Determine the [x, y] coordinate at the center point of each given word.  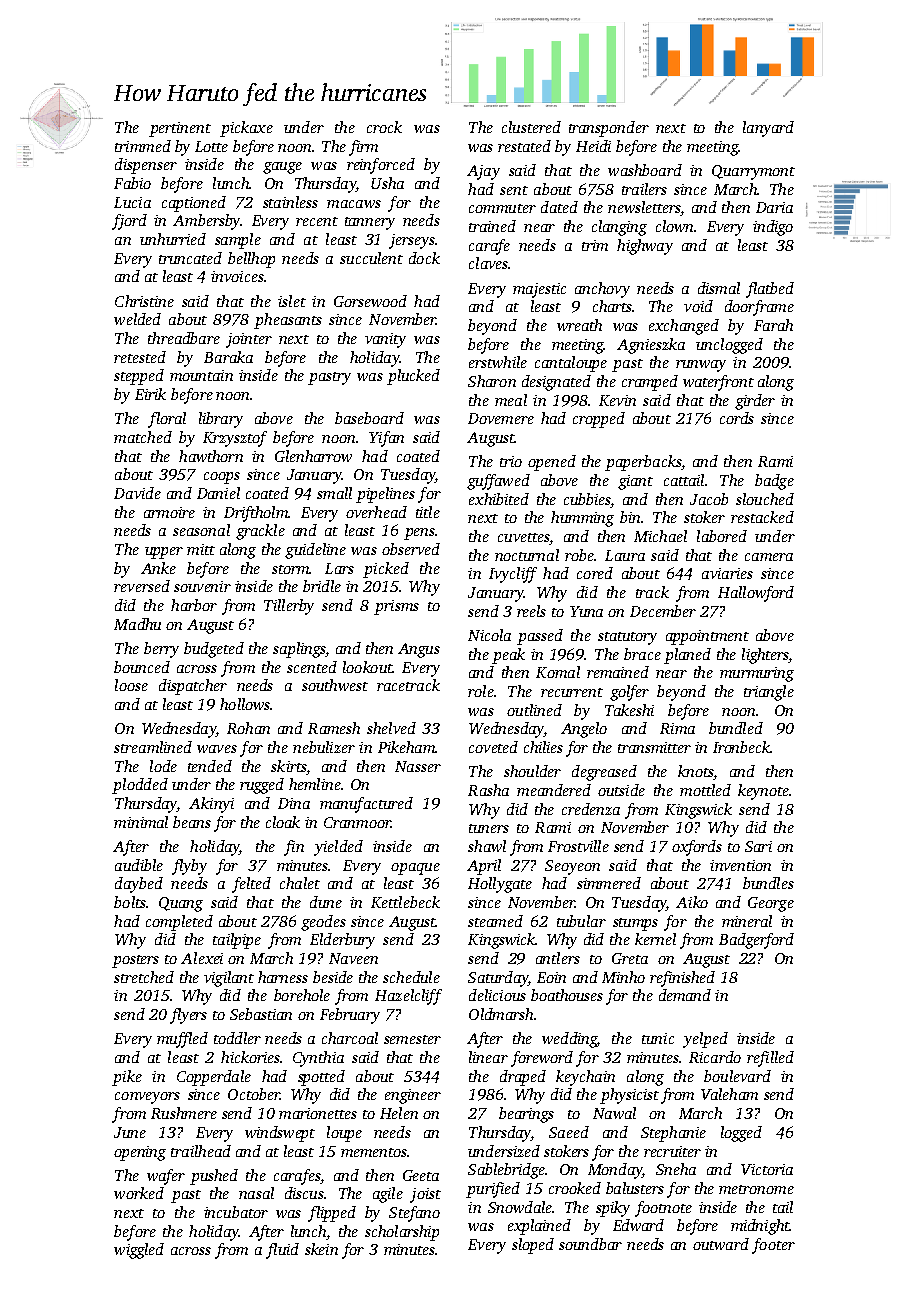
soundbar [590, 1244]
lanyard [768, 129]
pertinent [180, 129]
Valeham [729, 1094]
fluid [282, 1251]
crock [384, 127]
